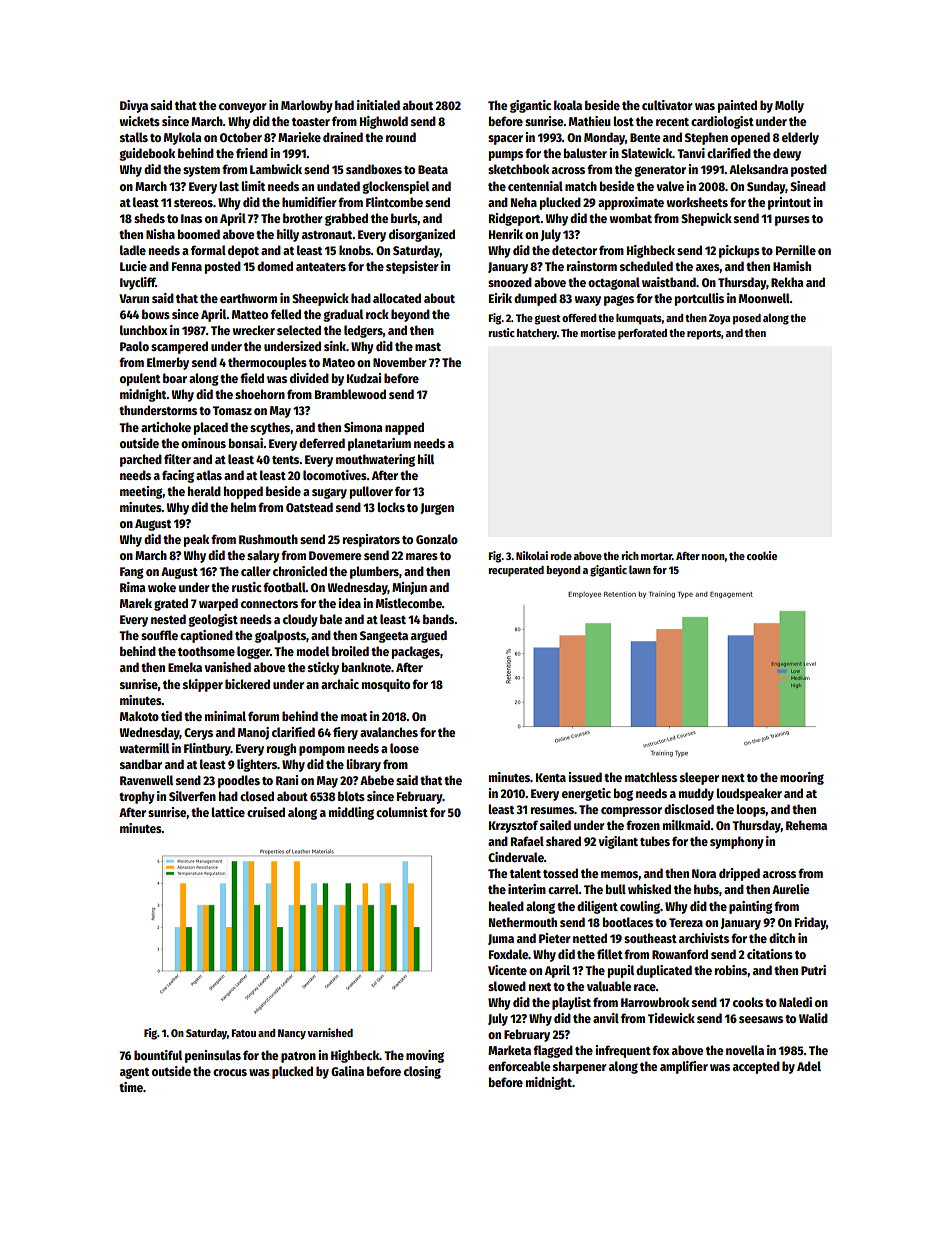 The width and height of the document is (952, 1233). Describe the element at coordinates (133, 250) in the document. I see `ladle` at that location.
